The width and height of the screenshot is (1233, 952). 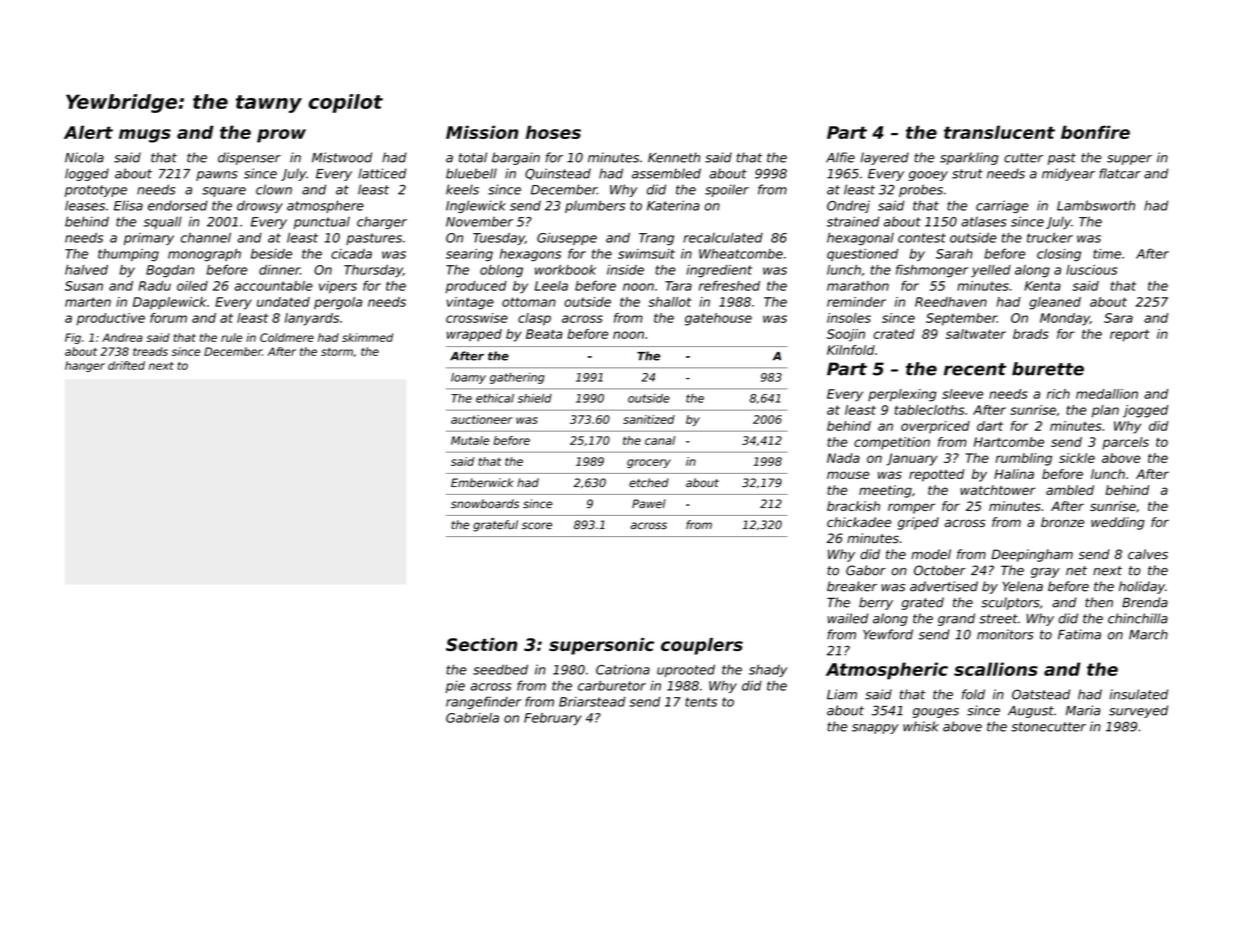 What do you see at coordinates (495, 526) in the screenshot?
I see `grateful` at bounding box center [495, 526].
